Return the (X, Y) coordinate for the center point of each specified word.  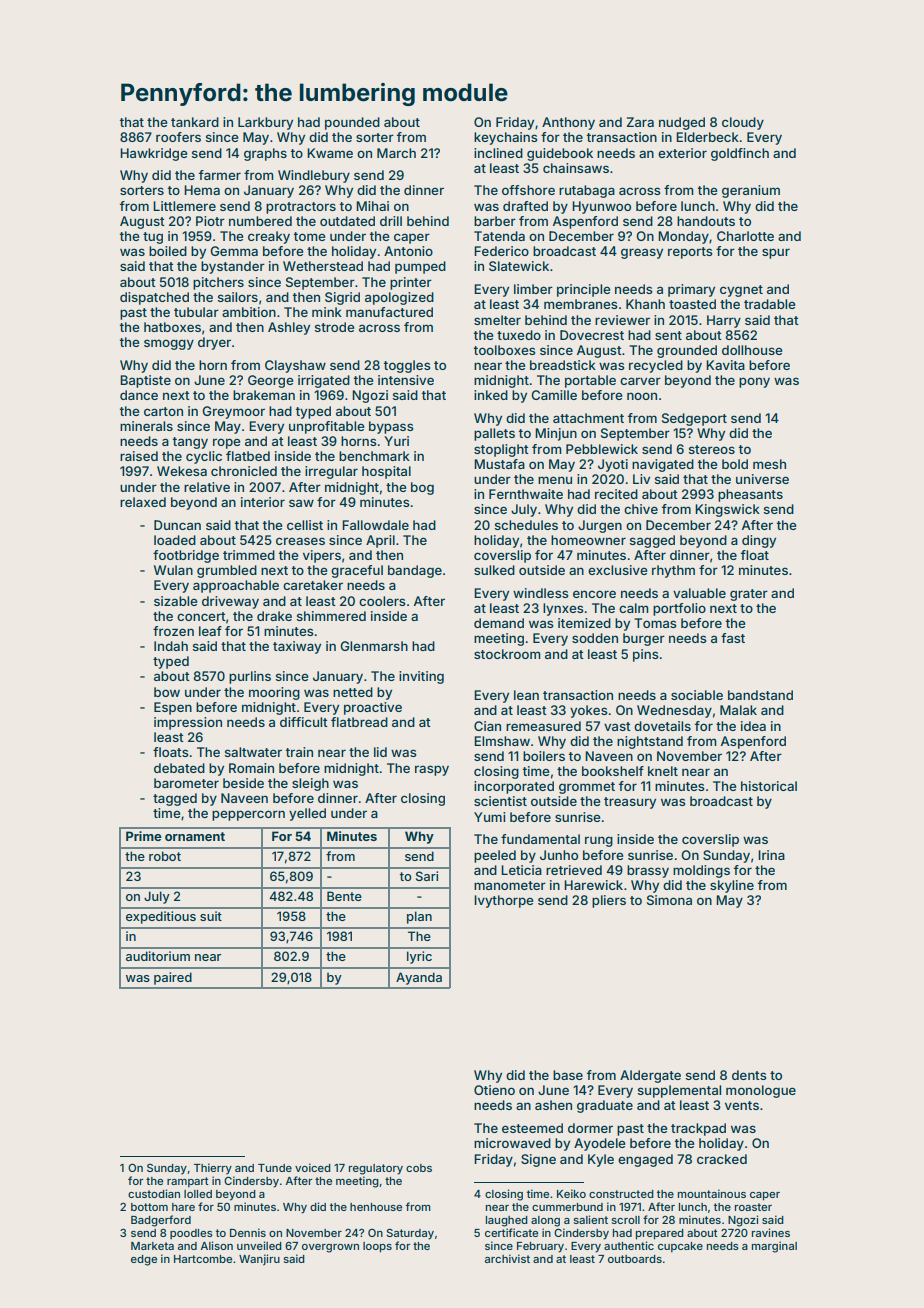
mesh (769, 464)
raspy (432, 770)
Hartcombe (203, 1259)
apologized (399, 298)
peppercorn (248, 815)
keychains (506, 138)
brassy (648, 871)
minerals (146, 426)
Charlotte (745, 236)
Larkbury (265, 123)
